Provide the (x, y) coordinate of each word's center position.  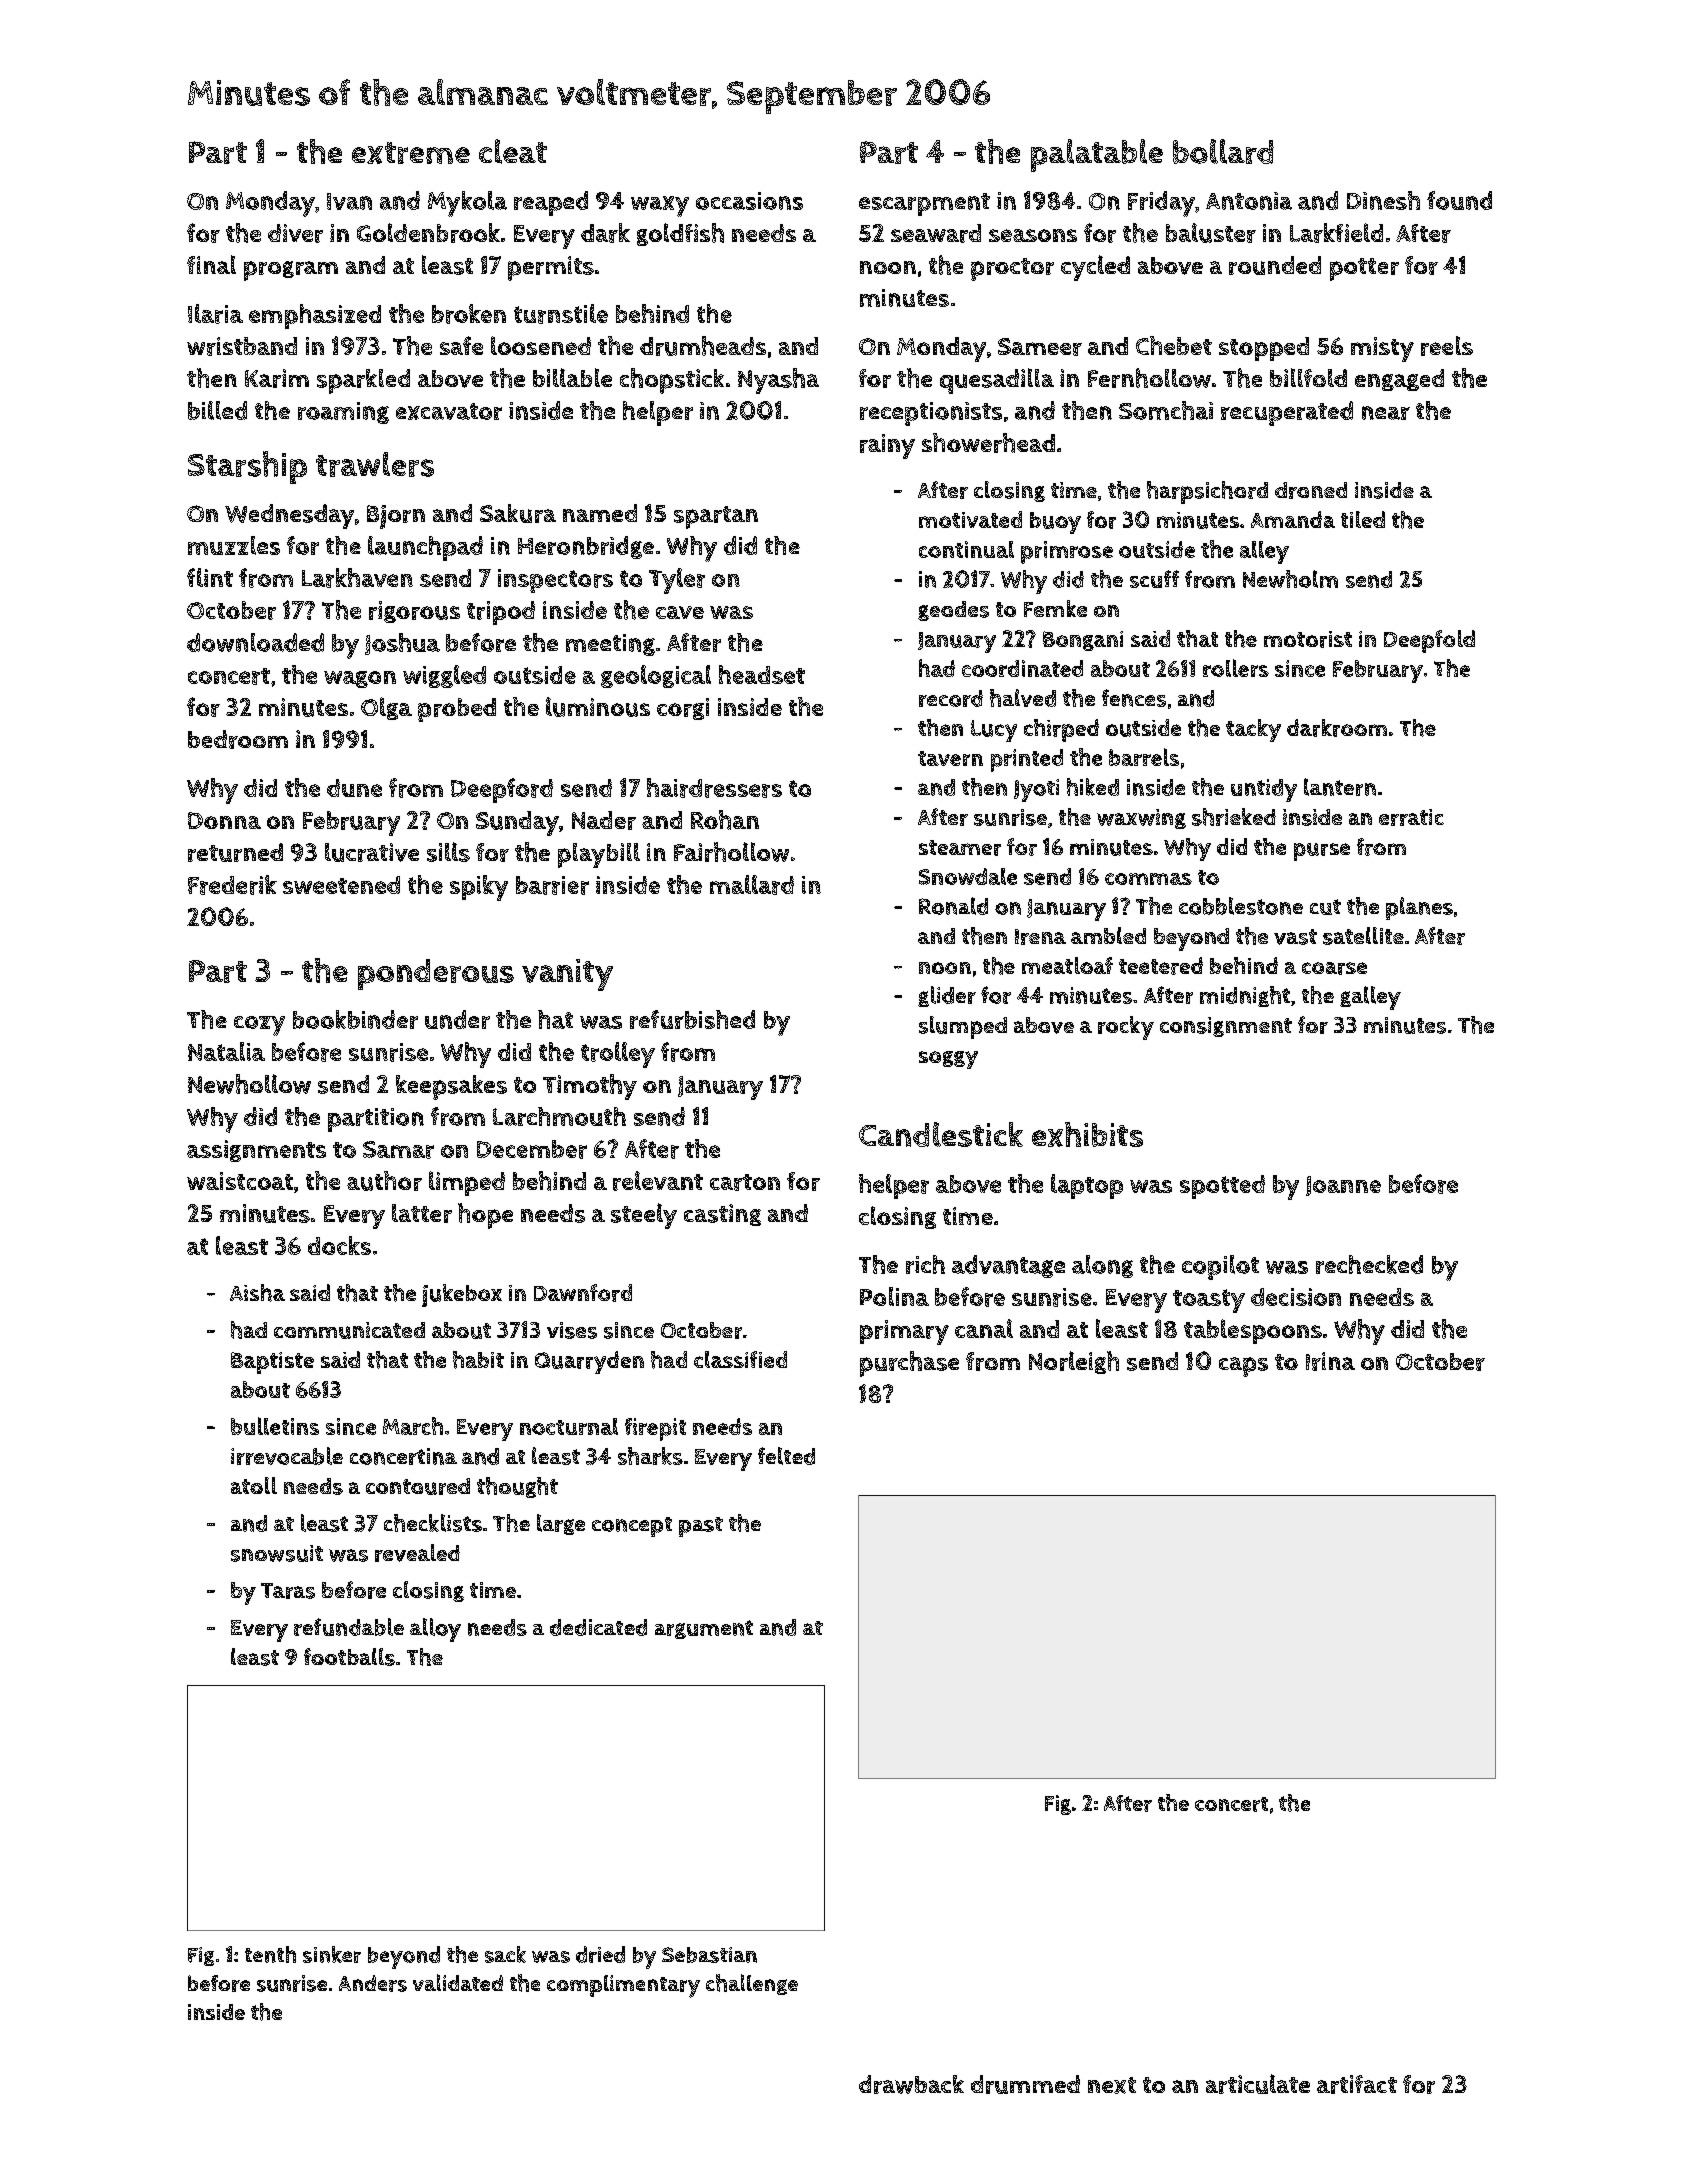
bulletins (275, 1426)
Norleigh (1074, 1362)
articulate (1258, 2084)
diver (295, 233)
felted (786, 1456)
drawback (911, 2084)
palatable (1097, 155)
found (1459, 200)
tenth (270, 1954)
